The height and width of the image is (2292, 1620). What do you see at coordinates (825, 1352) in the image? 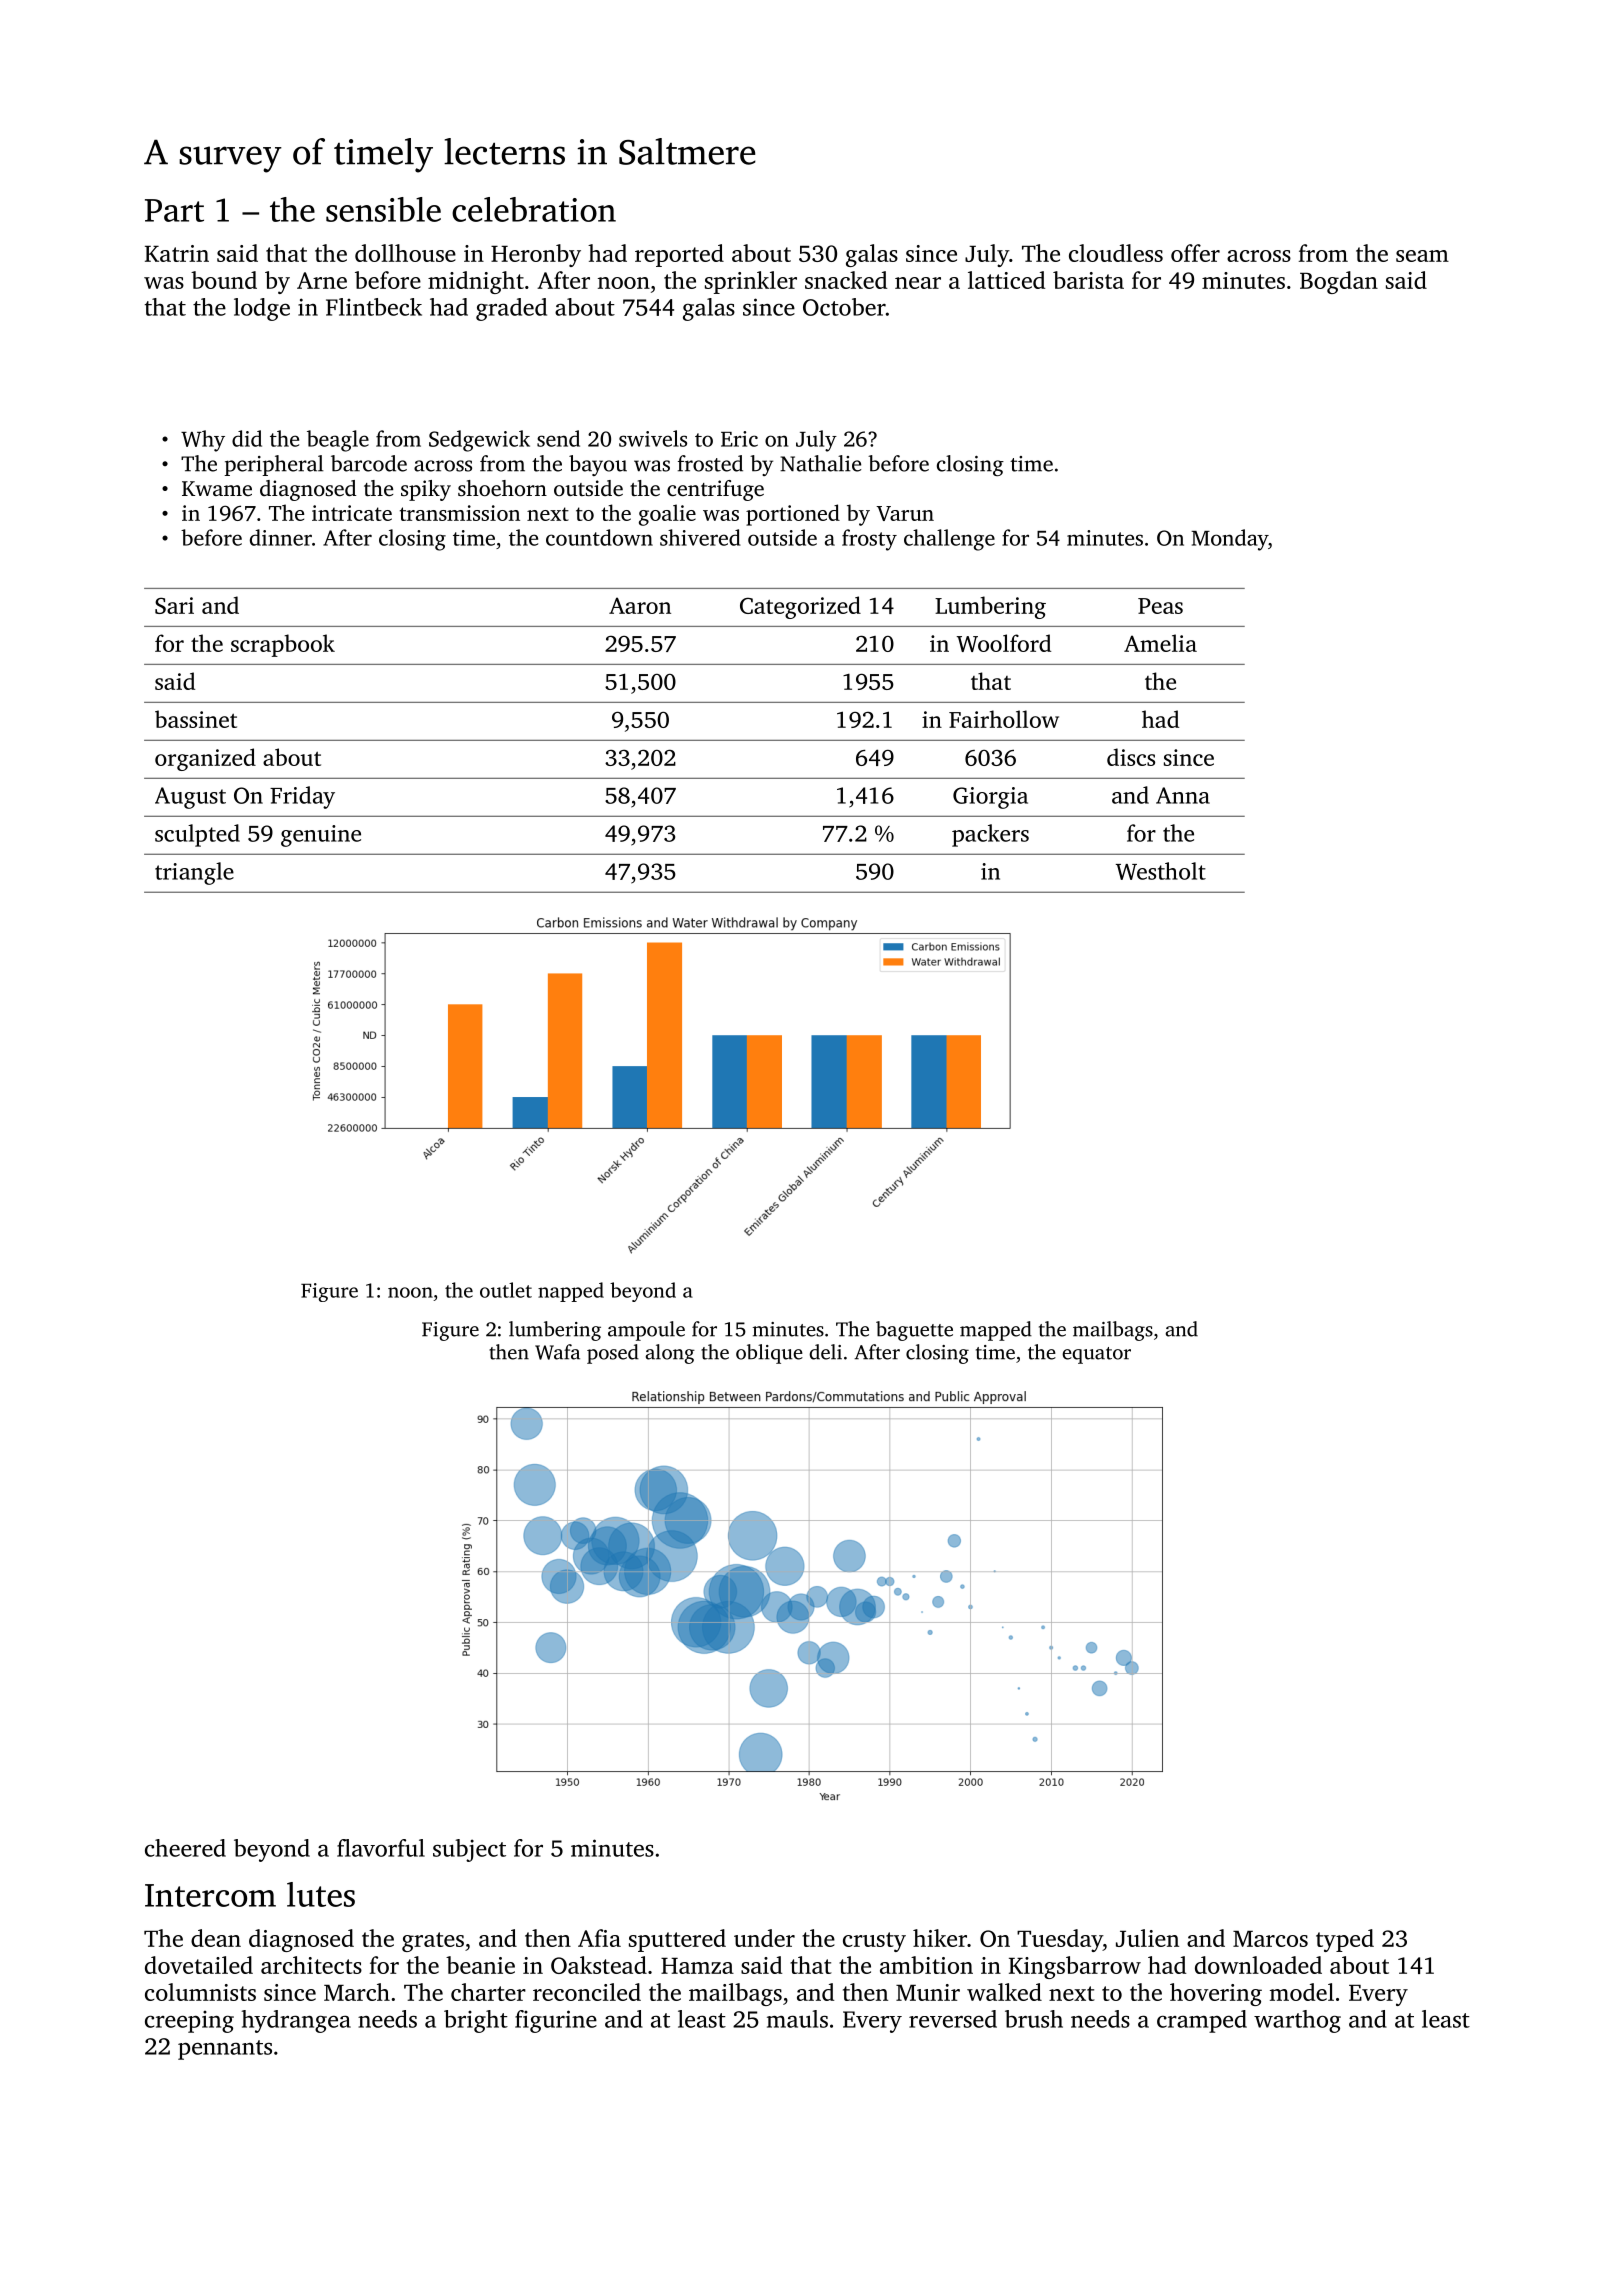
I see `deli` at bounding box center [825, 1352].
